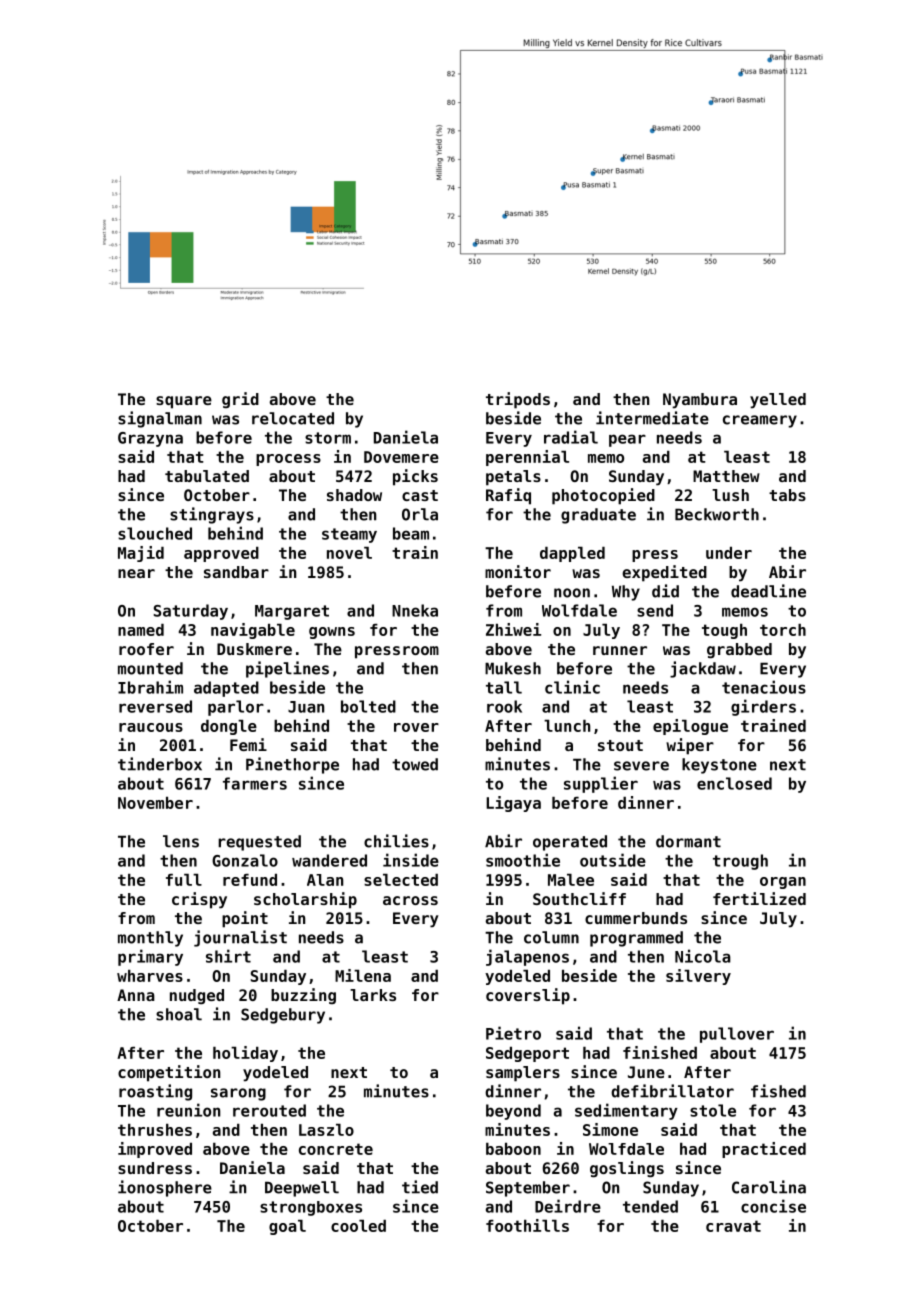 The height and width of the screenshot is (1314, 924). What do you see at coordinates (513, 804) in the screenshot?
I see `Ligaya` at bounding box center [513, 804].
